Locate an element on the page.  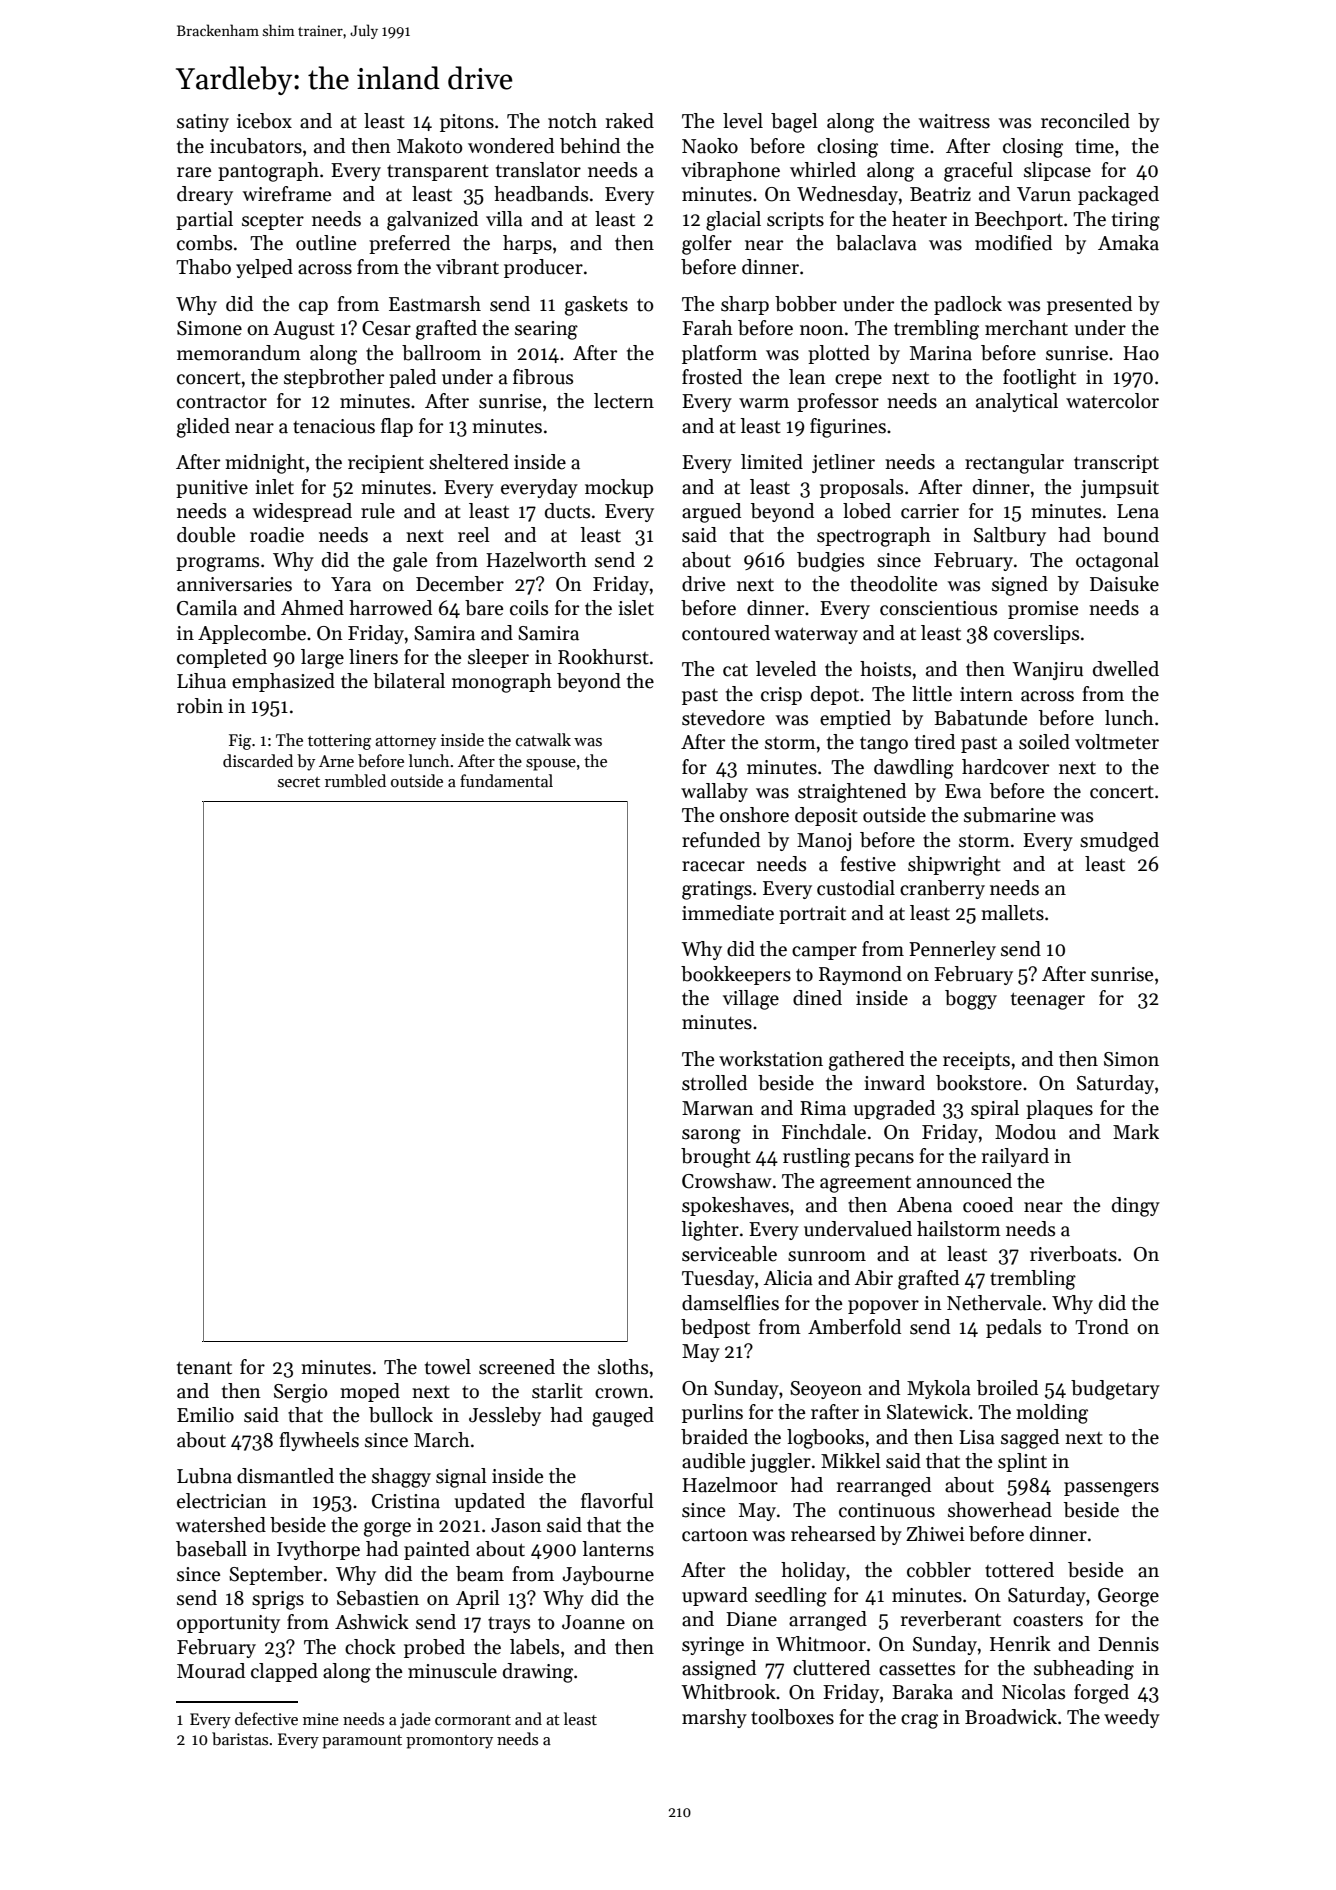
reconciled is located at coordinates (1085, 121).
